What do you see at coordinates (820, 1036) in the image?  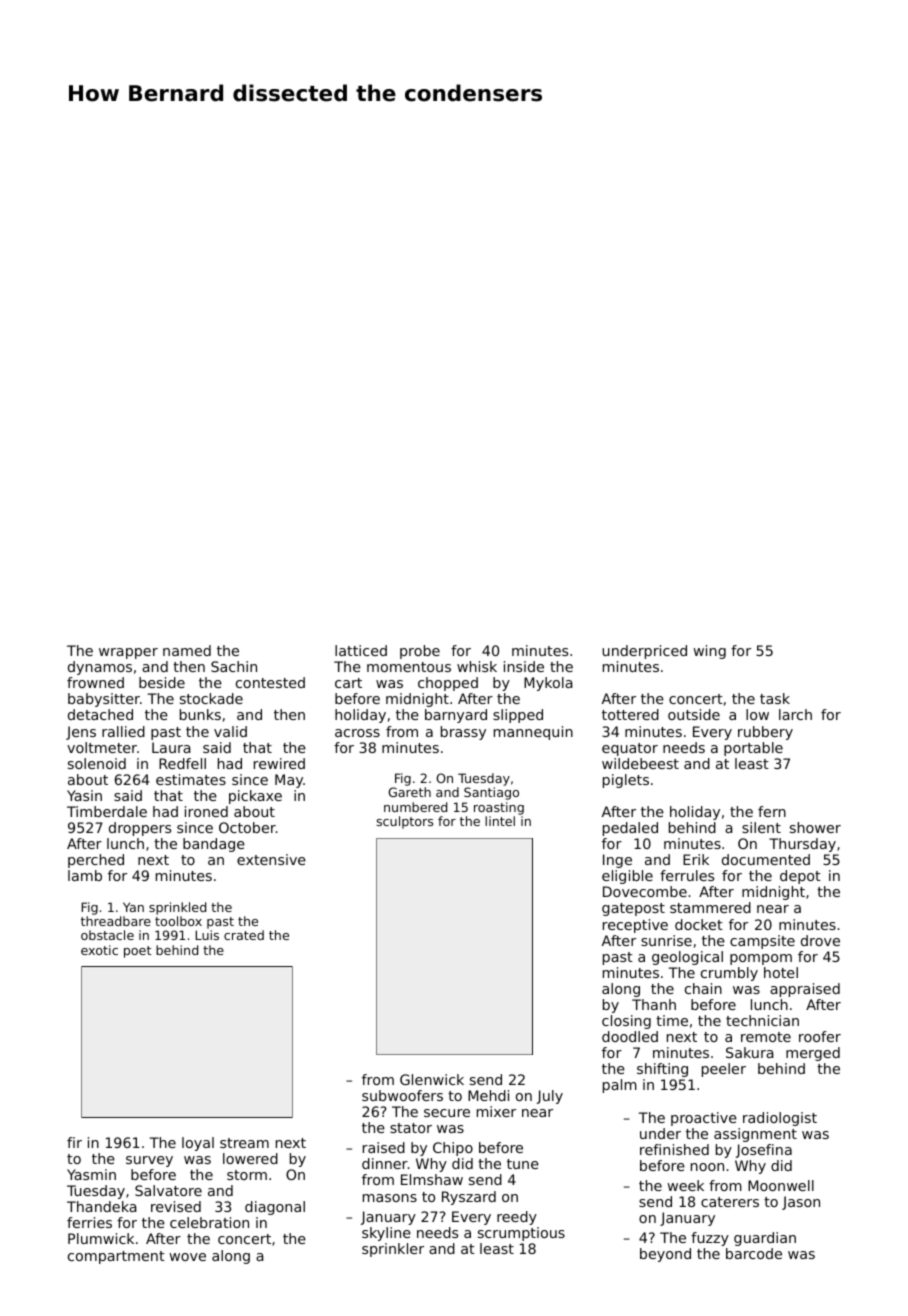 I see `roofer` at bounding box center [820, 1036].
